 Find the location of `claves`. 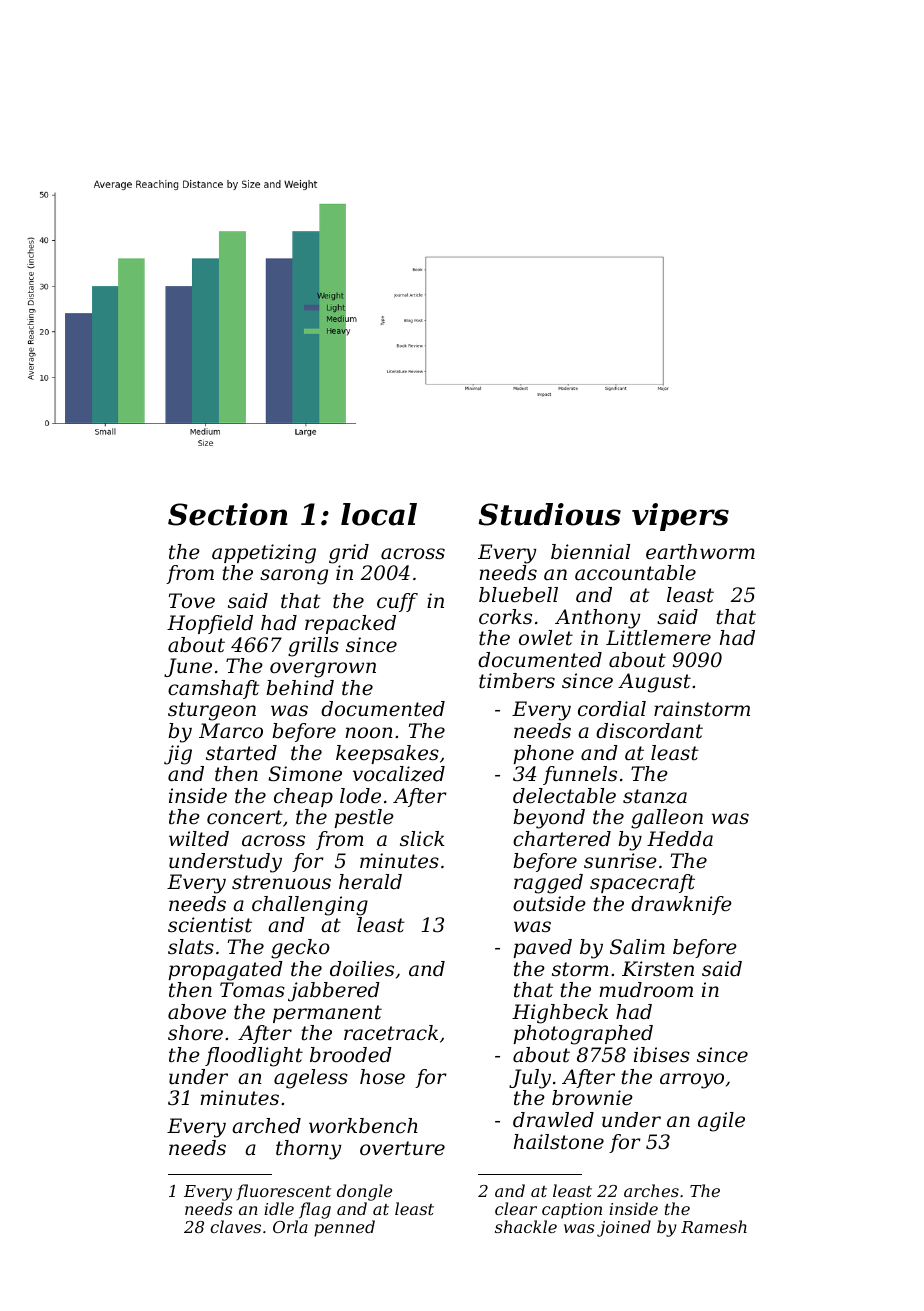

claves is located at coordinates (235, 1226).
